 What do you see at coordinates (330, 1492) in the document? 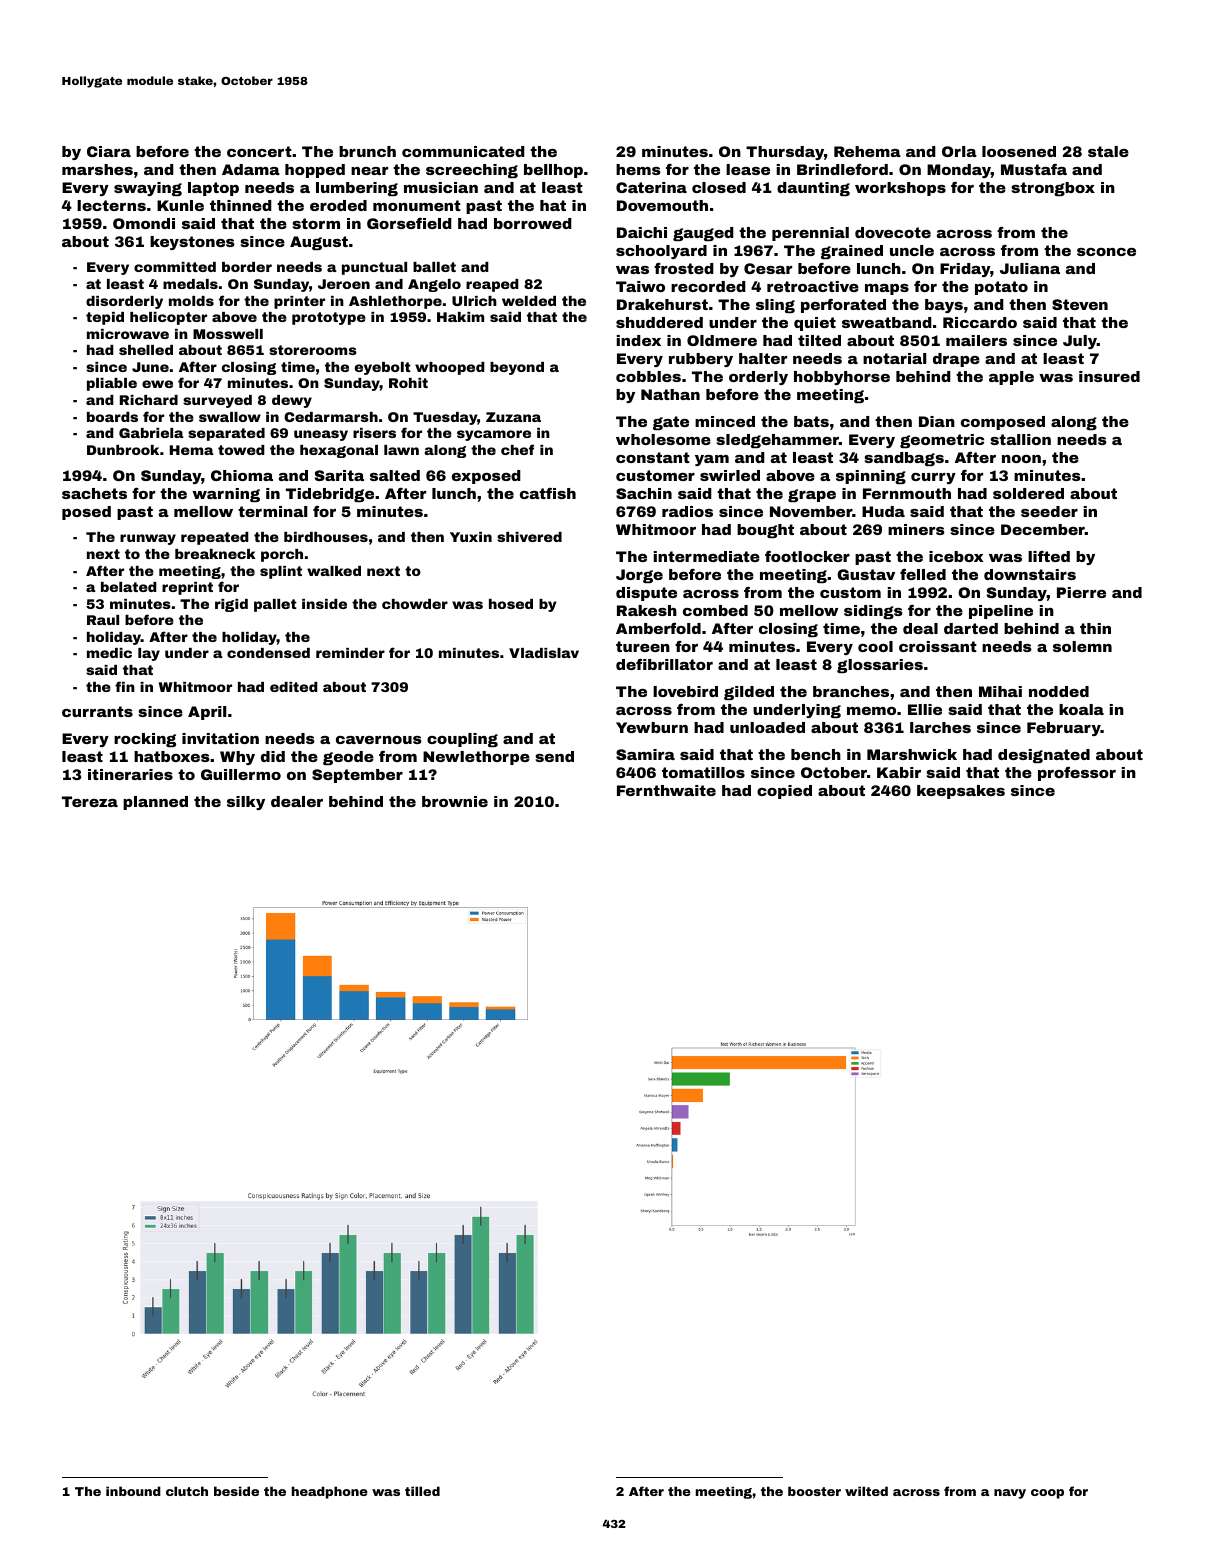
I see `headphone` at bounding box center [330, 1492].
